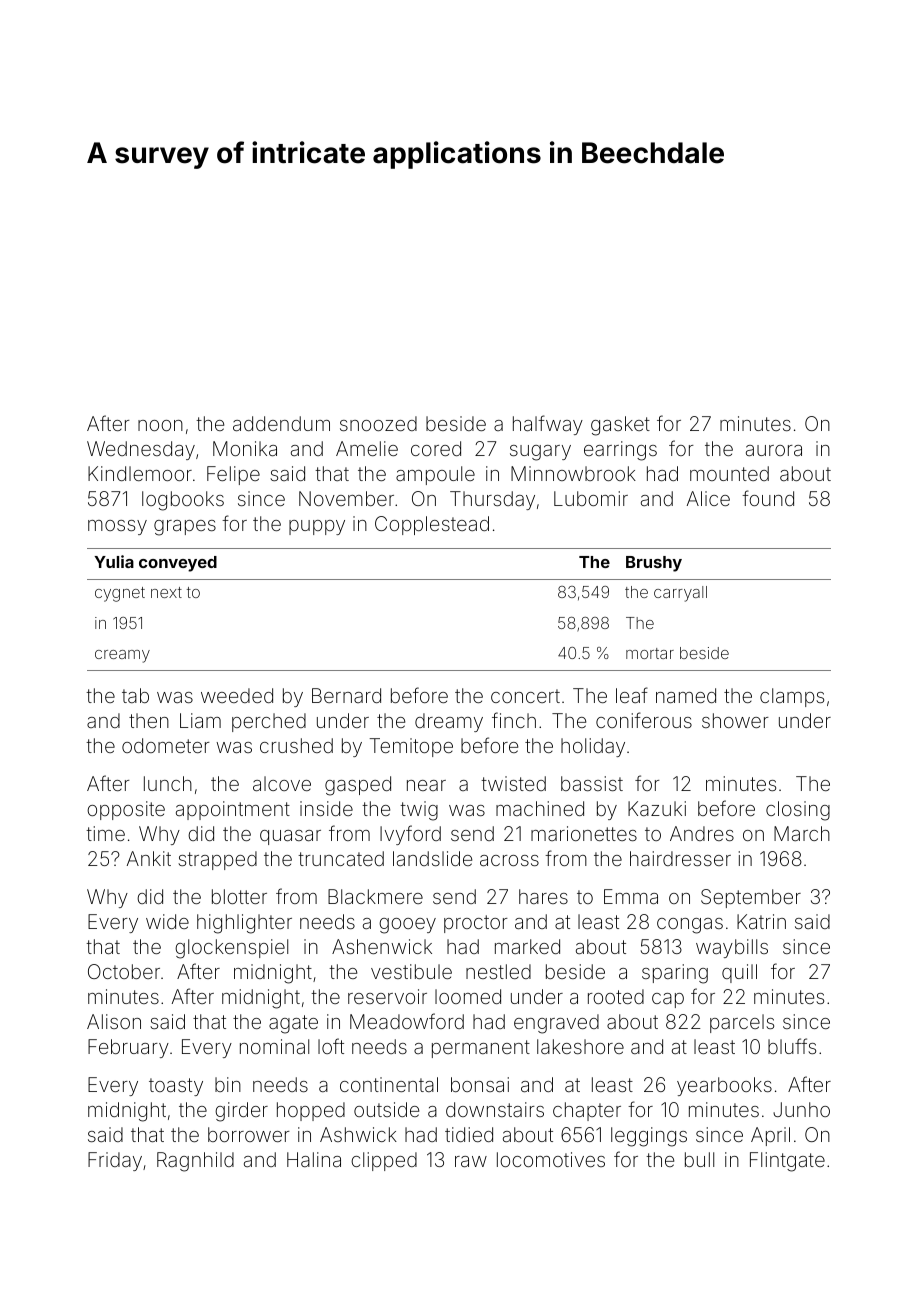 This document has width=918, height=1303. I want to click on concert, so click(525, 696).
